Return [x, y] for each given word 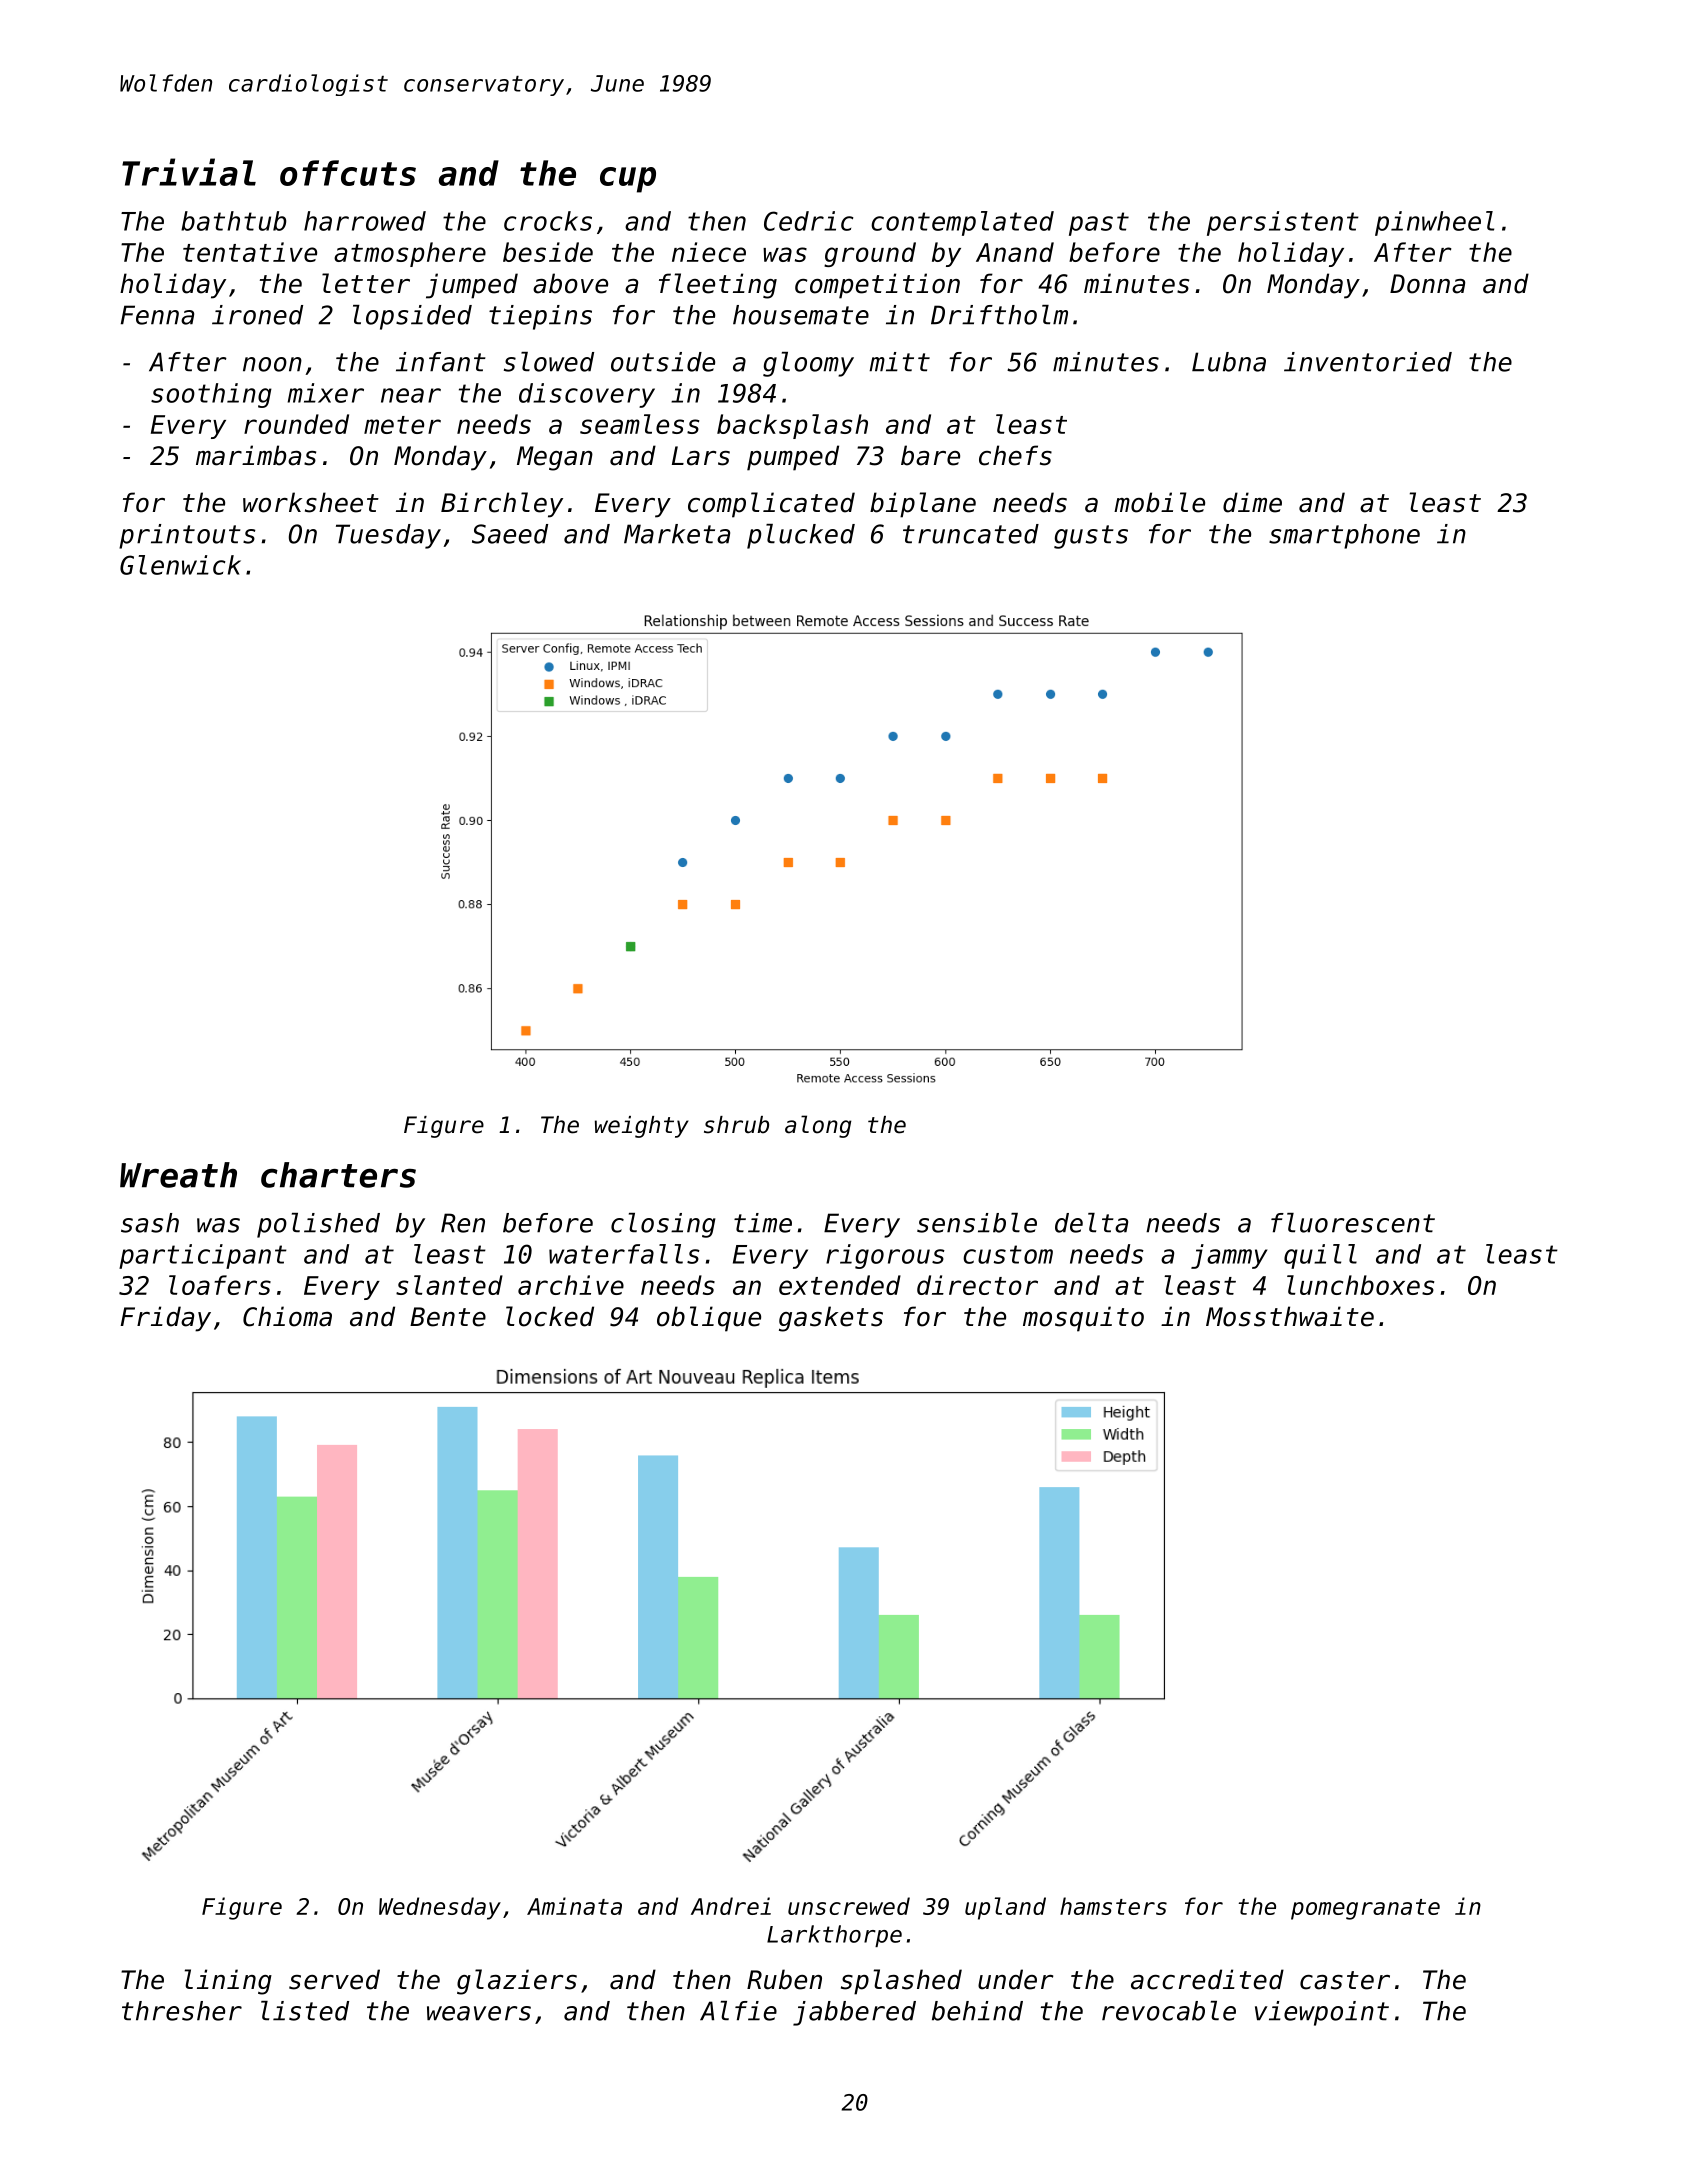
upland [1005, 1908]
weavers [479, 2013]
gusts [1091, 537]
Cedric [808, 221]
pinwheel [1434, 223]
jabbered [854, 2013]
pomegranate [1365, 1909]
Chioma [287, 1316]
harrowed [365, 221]
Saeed [510, 534]
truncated [971, 534]
